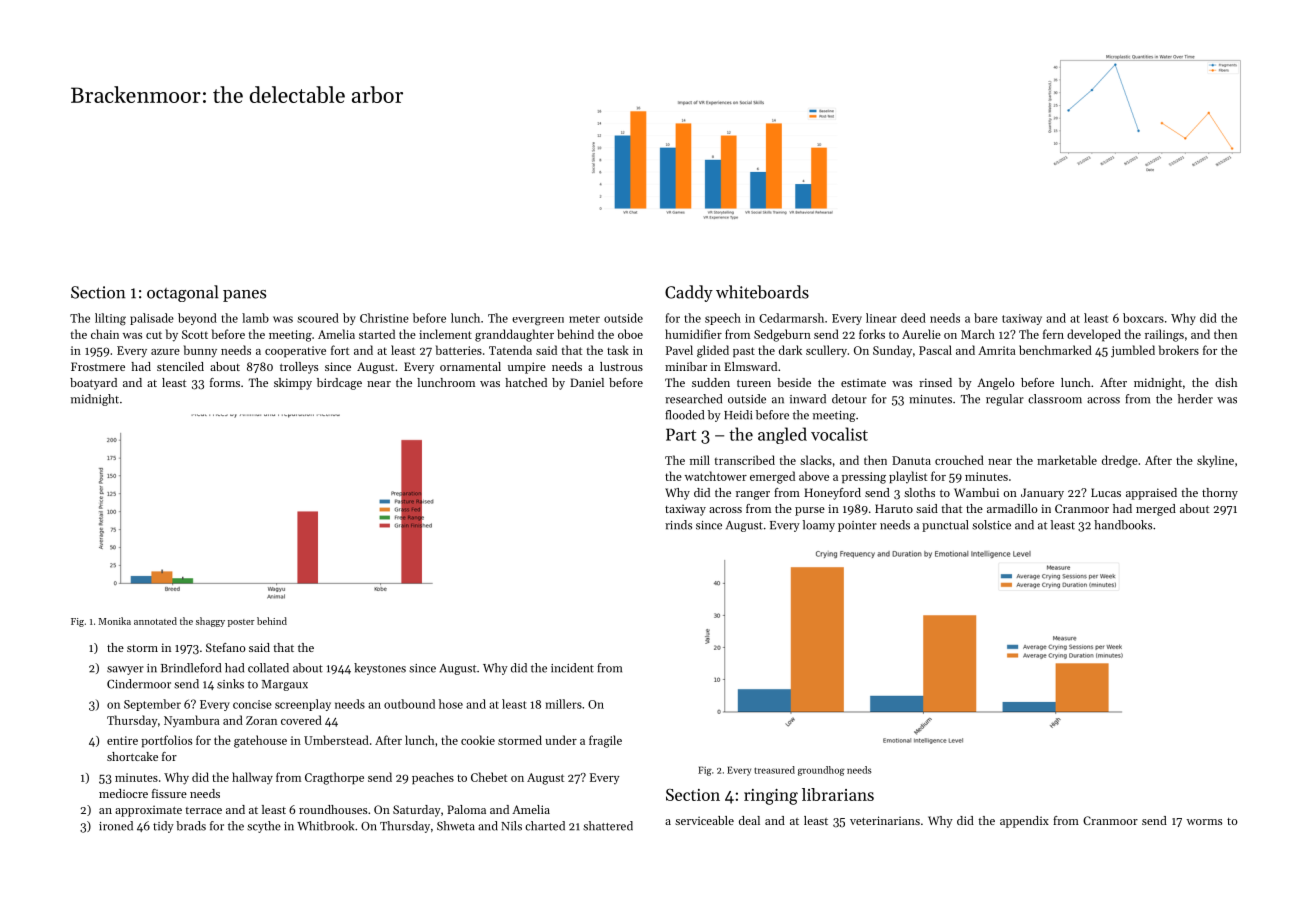  What do you see at coordinates (693, 334) in the screenshot?
I see `humidifier` at bounding box center [693, 334].
